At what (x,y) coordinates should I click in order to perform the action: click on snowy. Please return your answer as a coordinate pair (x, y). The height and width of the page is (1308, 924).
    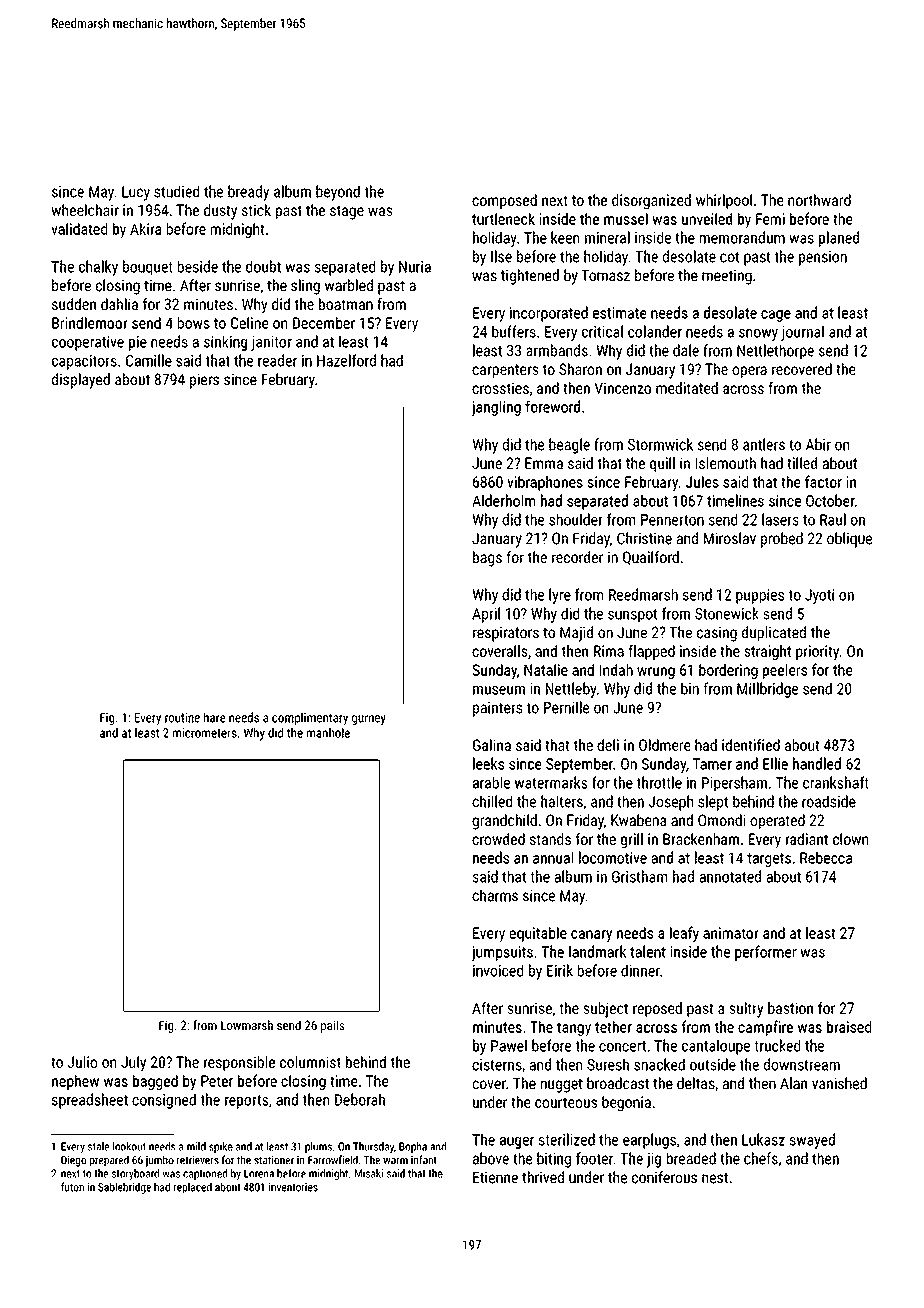
    Looking at the image, I should click on (758, 335).
